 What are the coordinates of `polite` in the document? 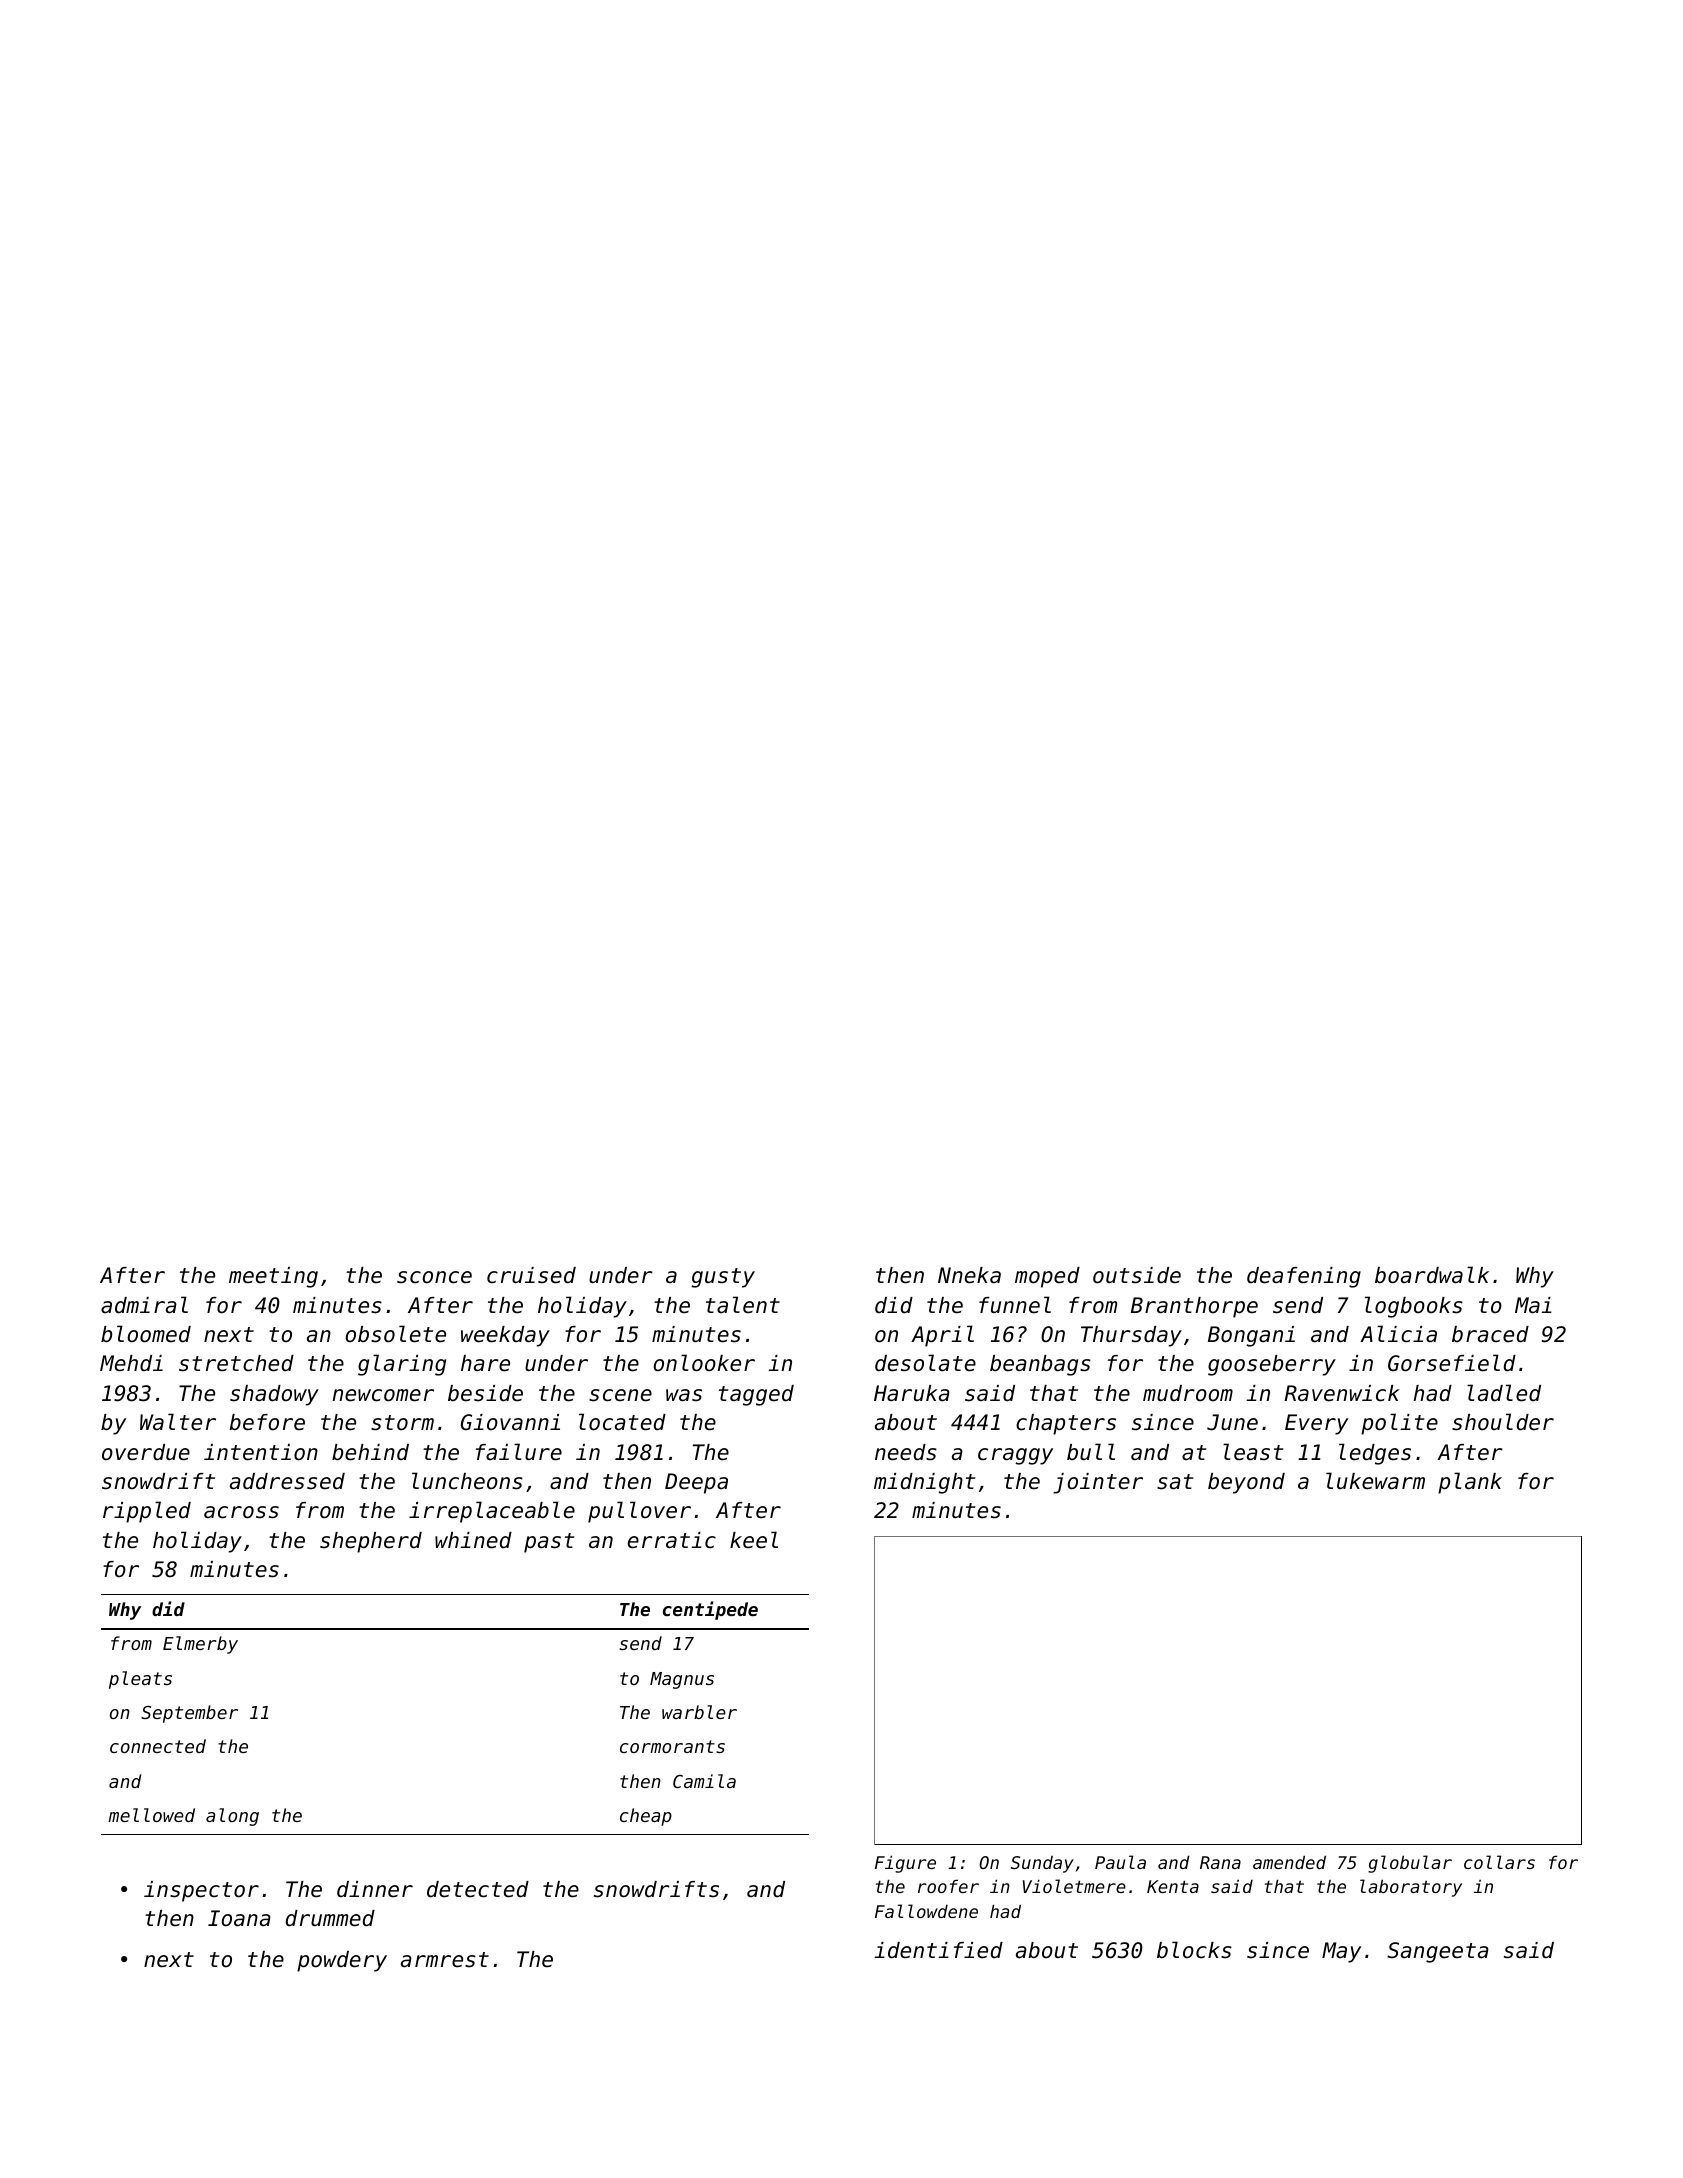 It's located at (1399, 1424).
